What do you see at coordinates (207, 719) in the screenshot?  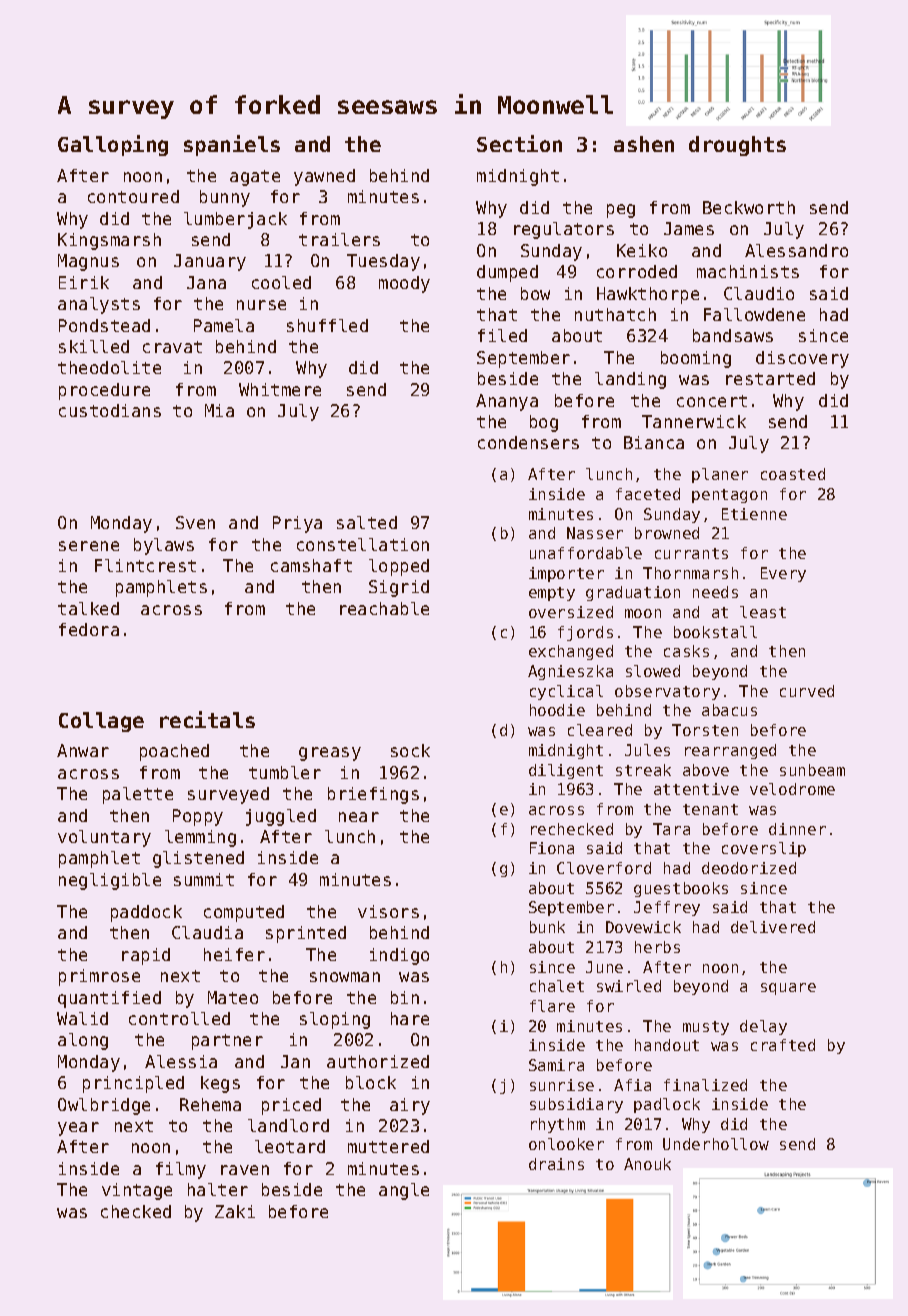 I see `recitals` at bounding box center [207, 719].
